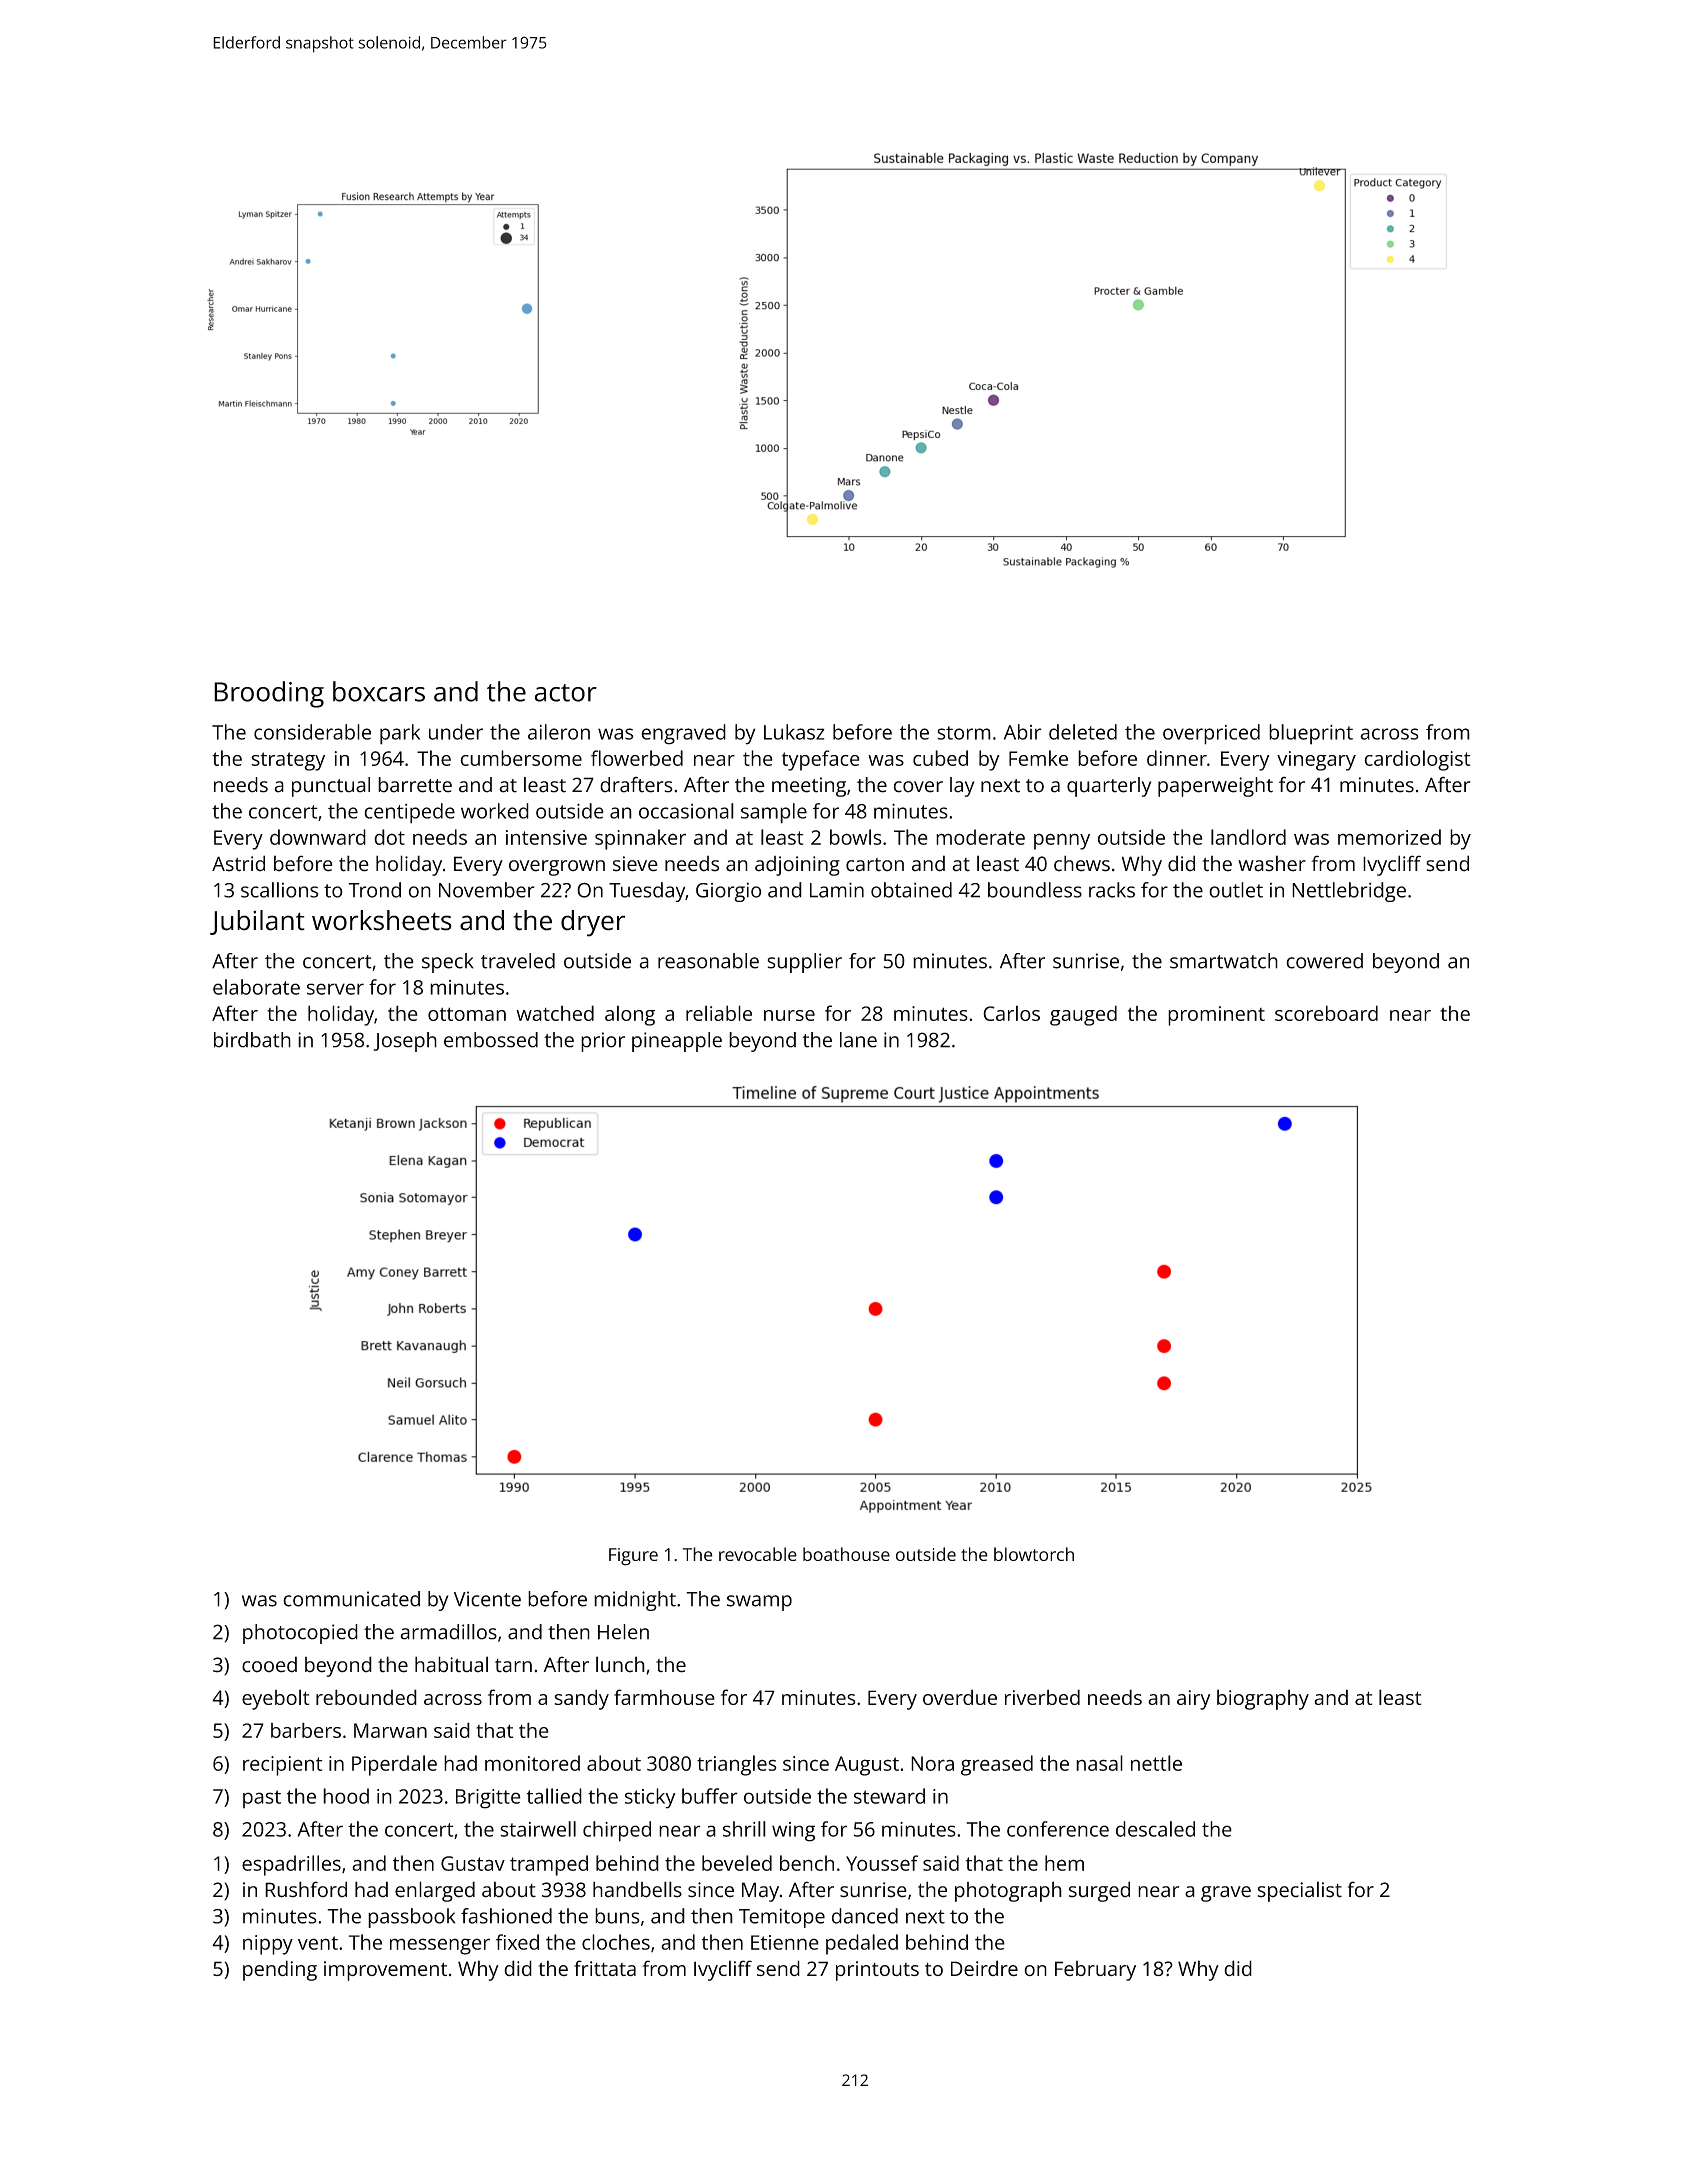 Image resolution: width=1683 pixels, height=2178 pixels. I want to click on frittata, so click(605, 1968).
